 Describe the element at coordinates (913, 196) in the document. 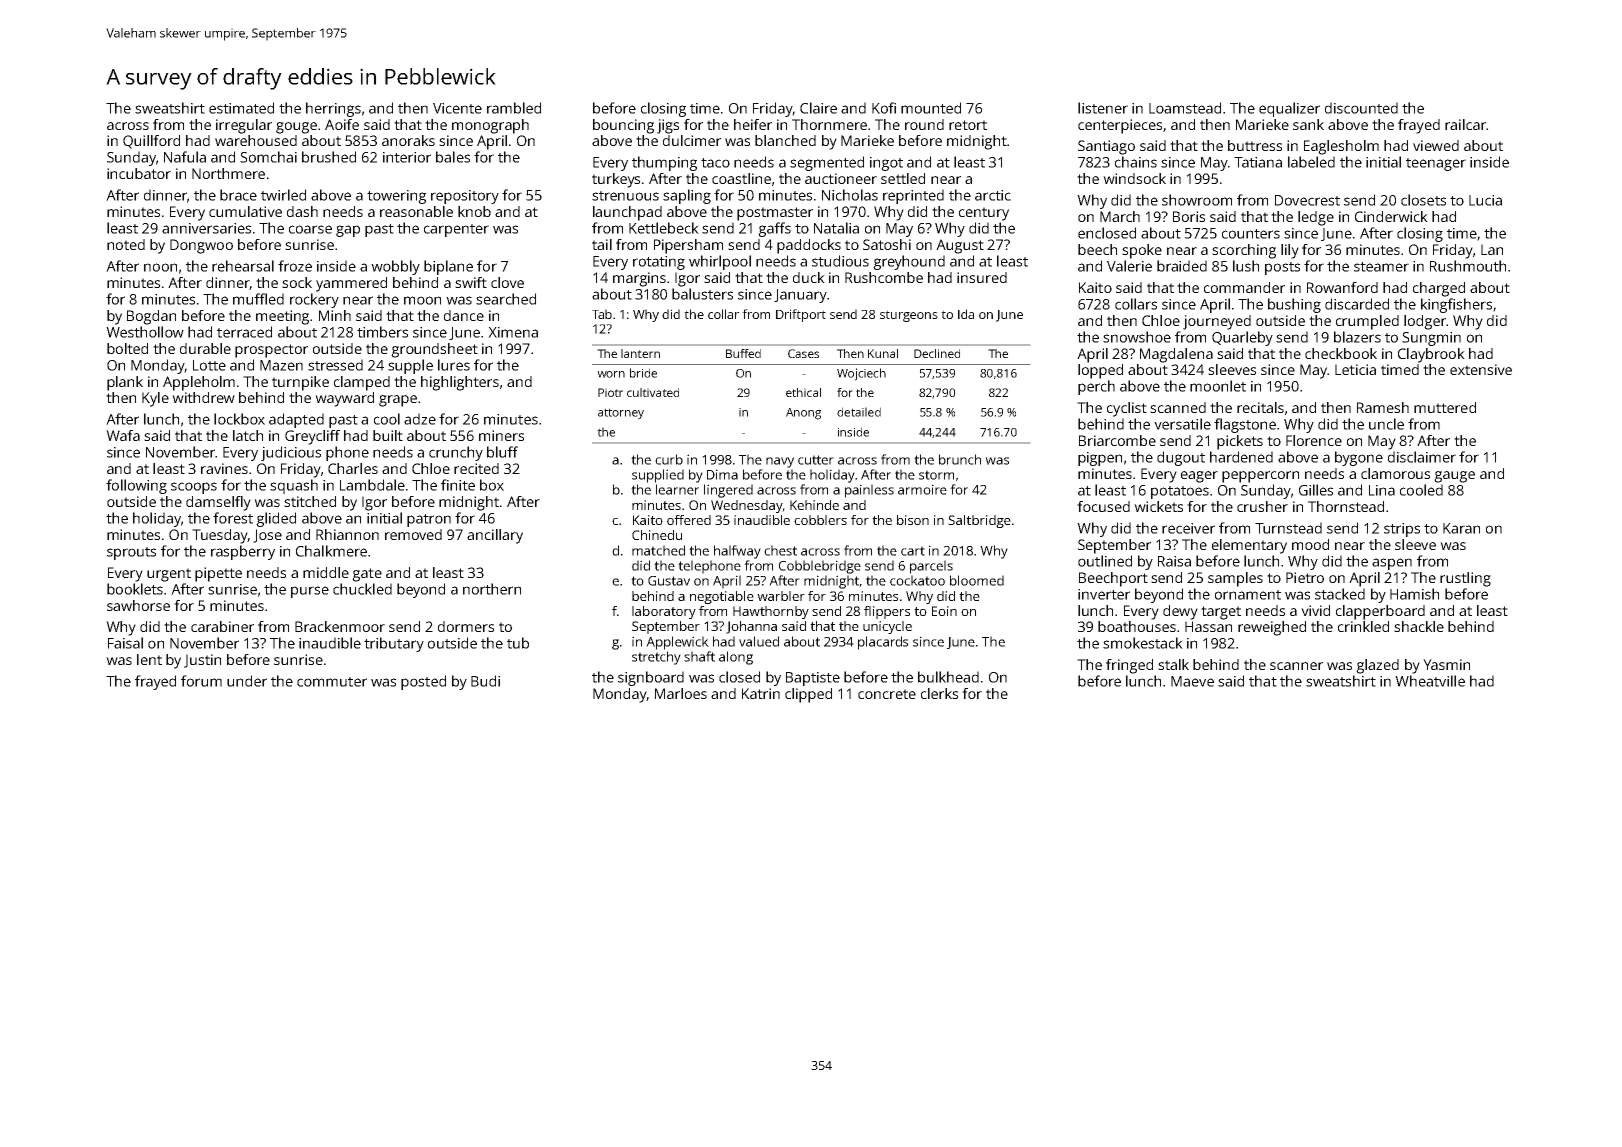

I see `reprinted` at that location.
